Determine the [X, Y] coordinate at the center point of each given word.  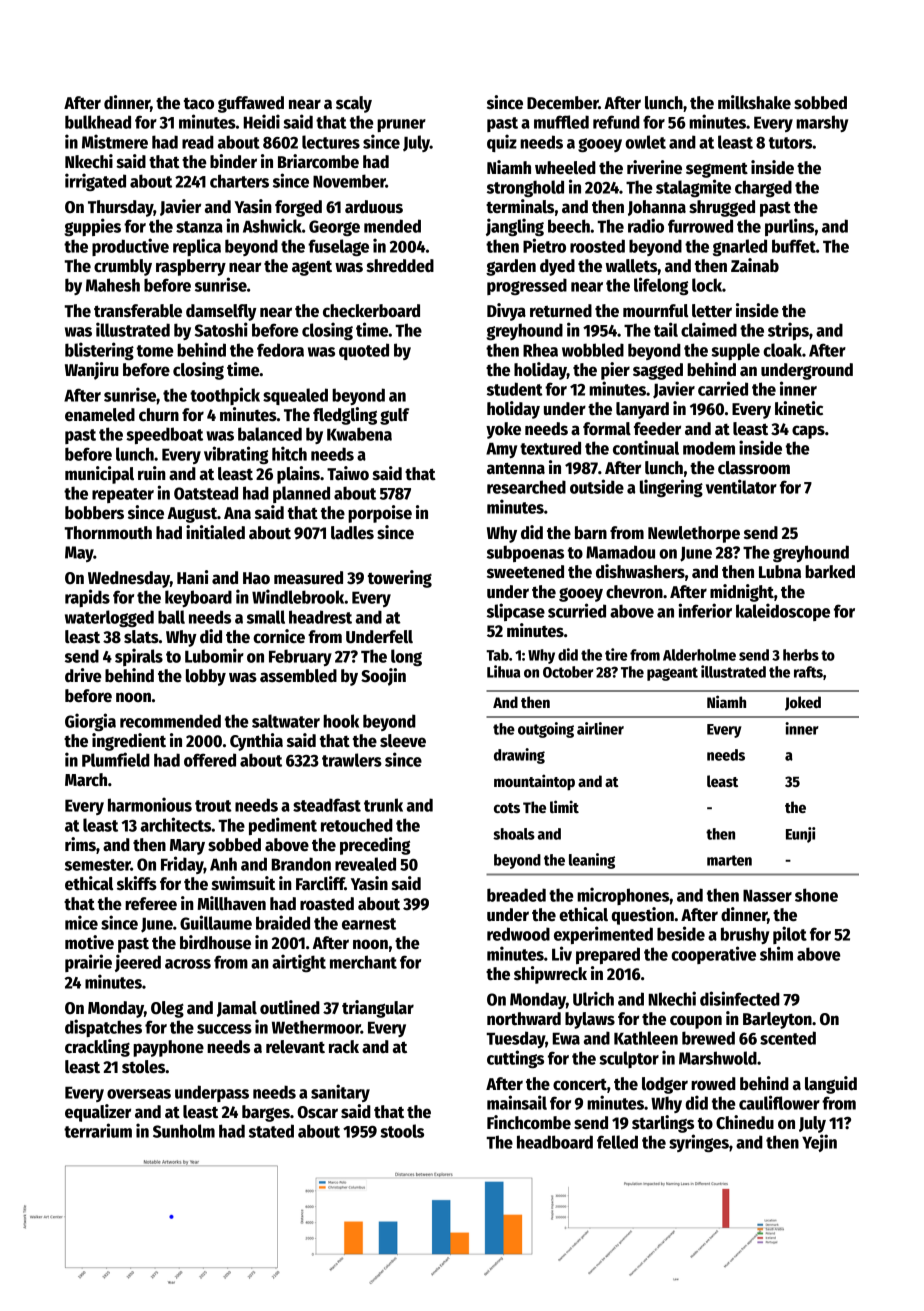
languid [831, 1085]
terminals [520, 206]
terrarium [98, 1130]
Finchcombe [529, 1122]
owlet [645, 142]
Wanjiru [92, 371]
